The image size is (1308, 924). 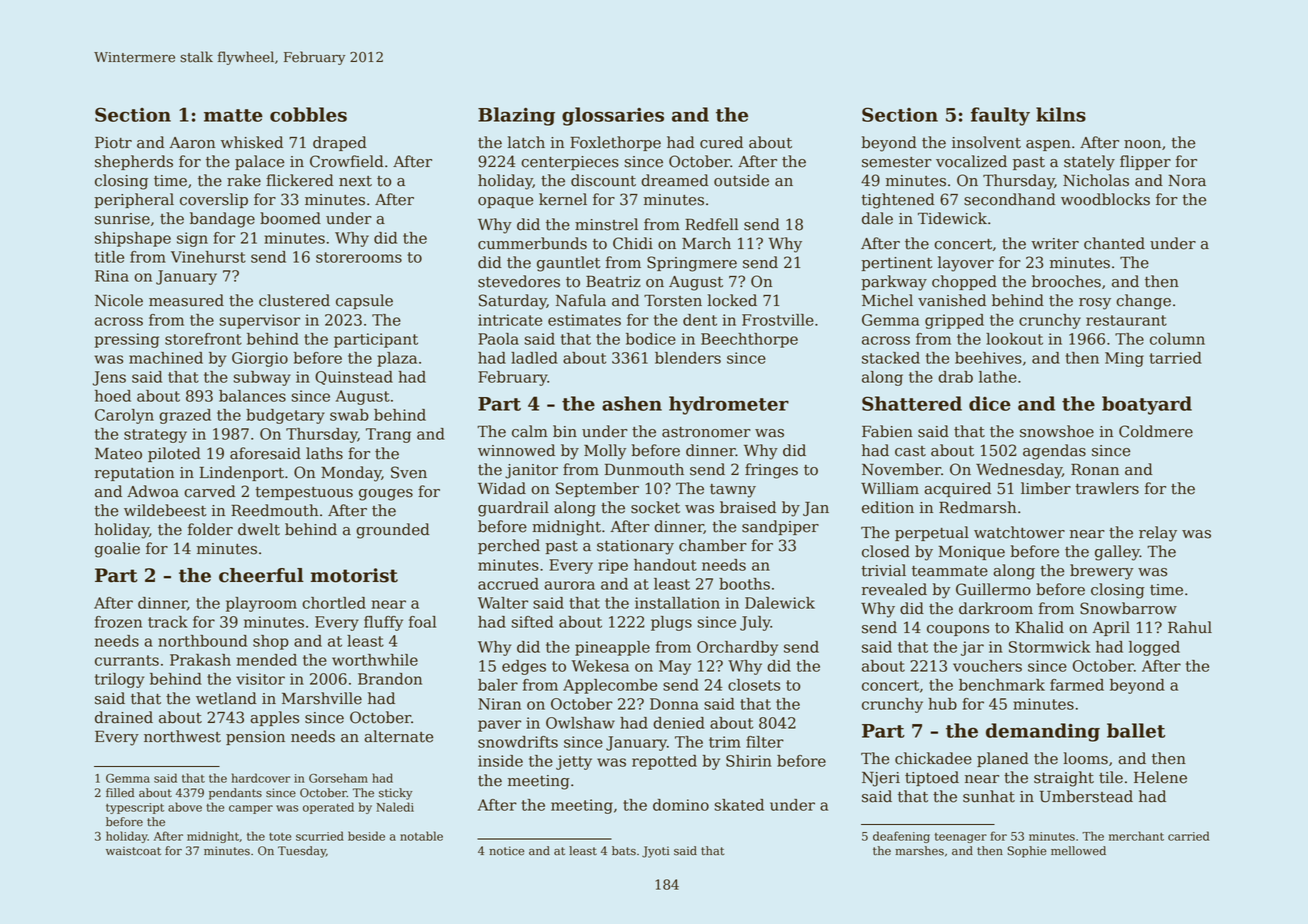 What do you see at coordinates (120, 793) in the screenshot?
I see `filled` at bounding box center [120, 793].
